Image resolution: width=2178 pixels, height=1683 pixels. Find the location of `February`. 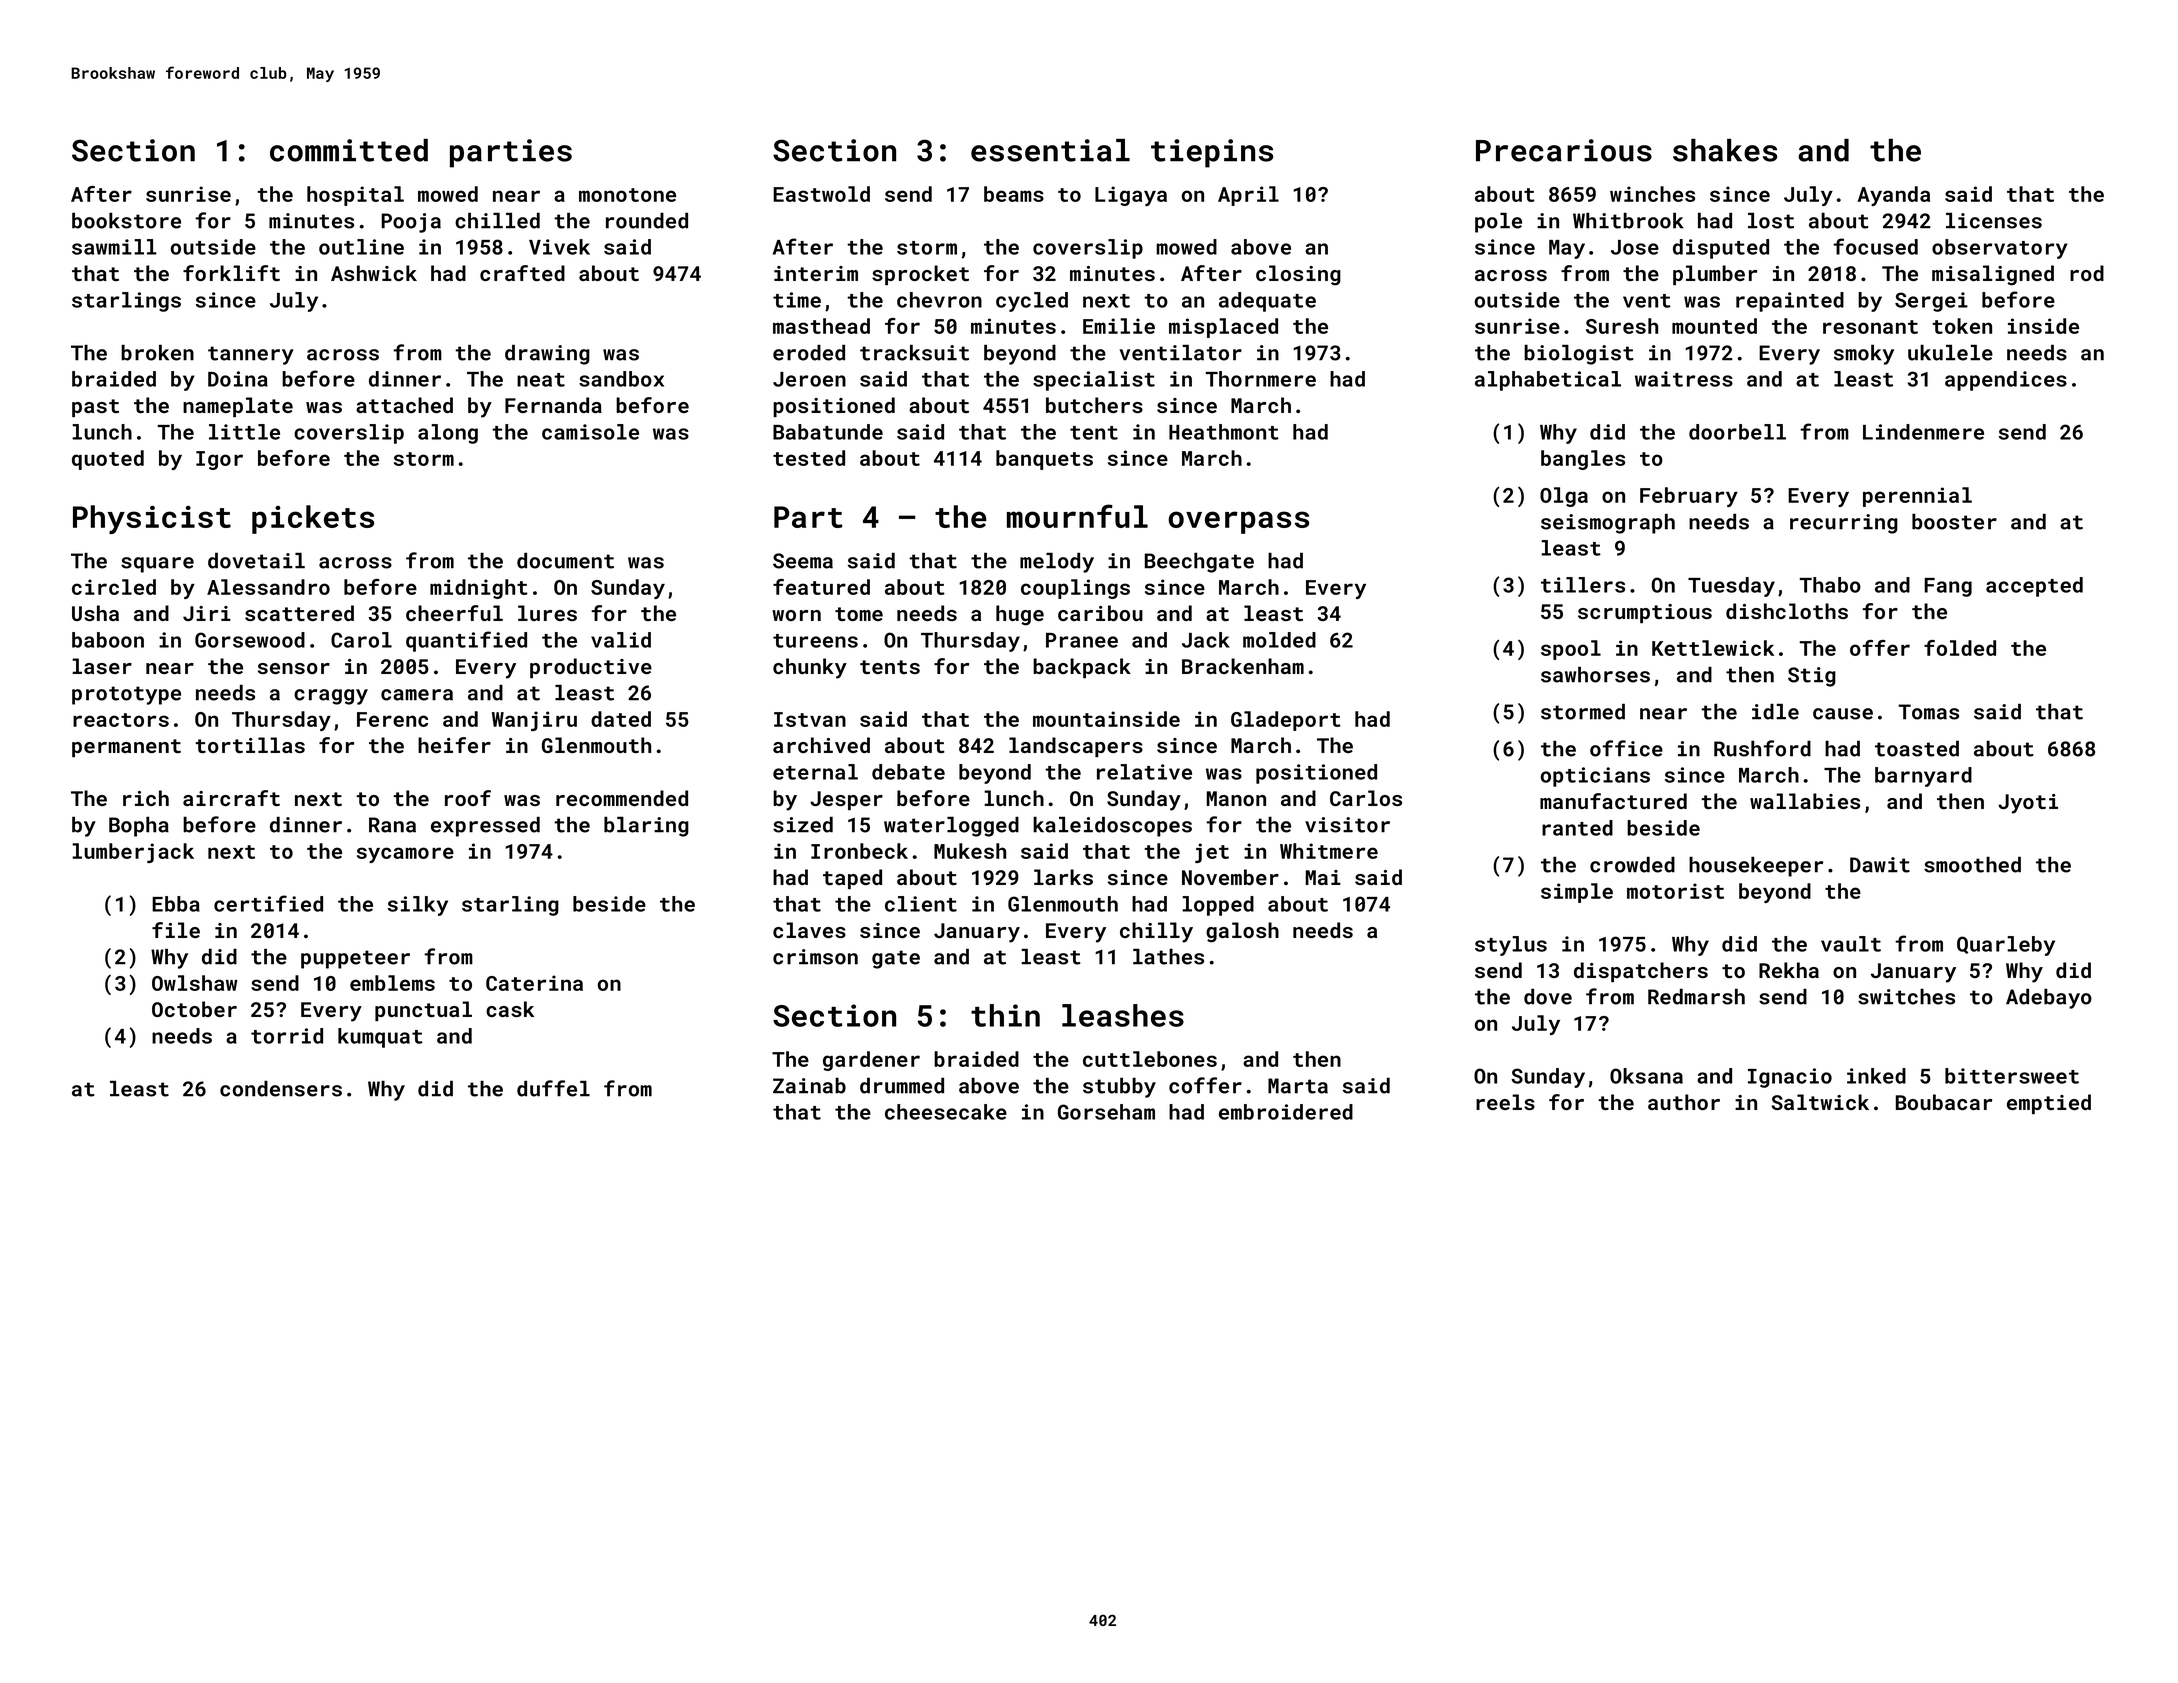

February is located at coordinates (1689, 497).
